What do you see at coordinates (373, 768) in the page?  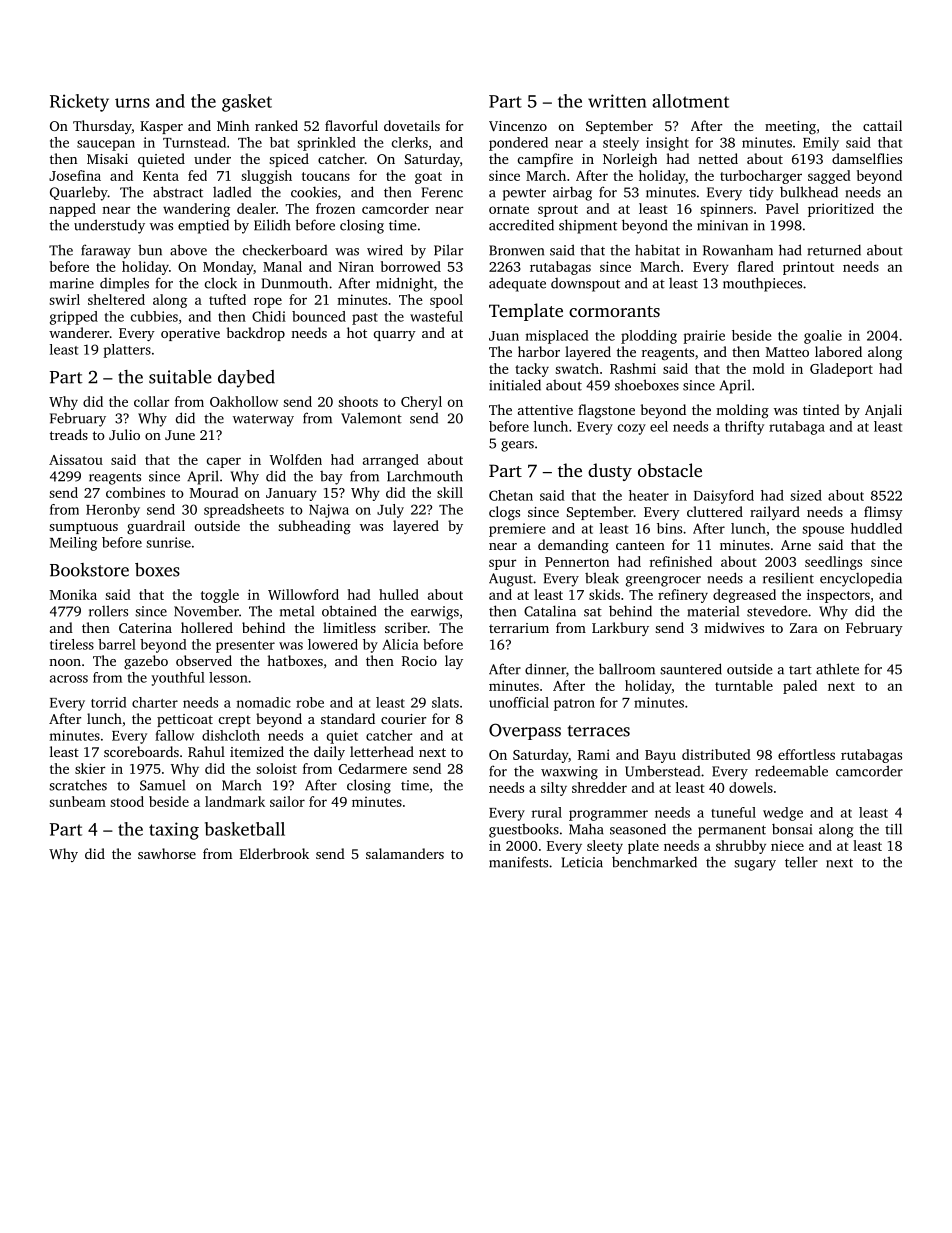 I see `Cedarmere` at bounding box center [373, 768].
